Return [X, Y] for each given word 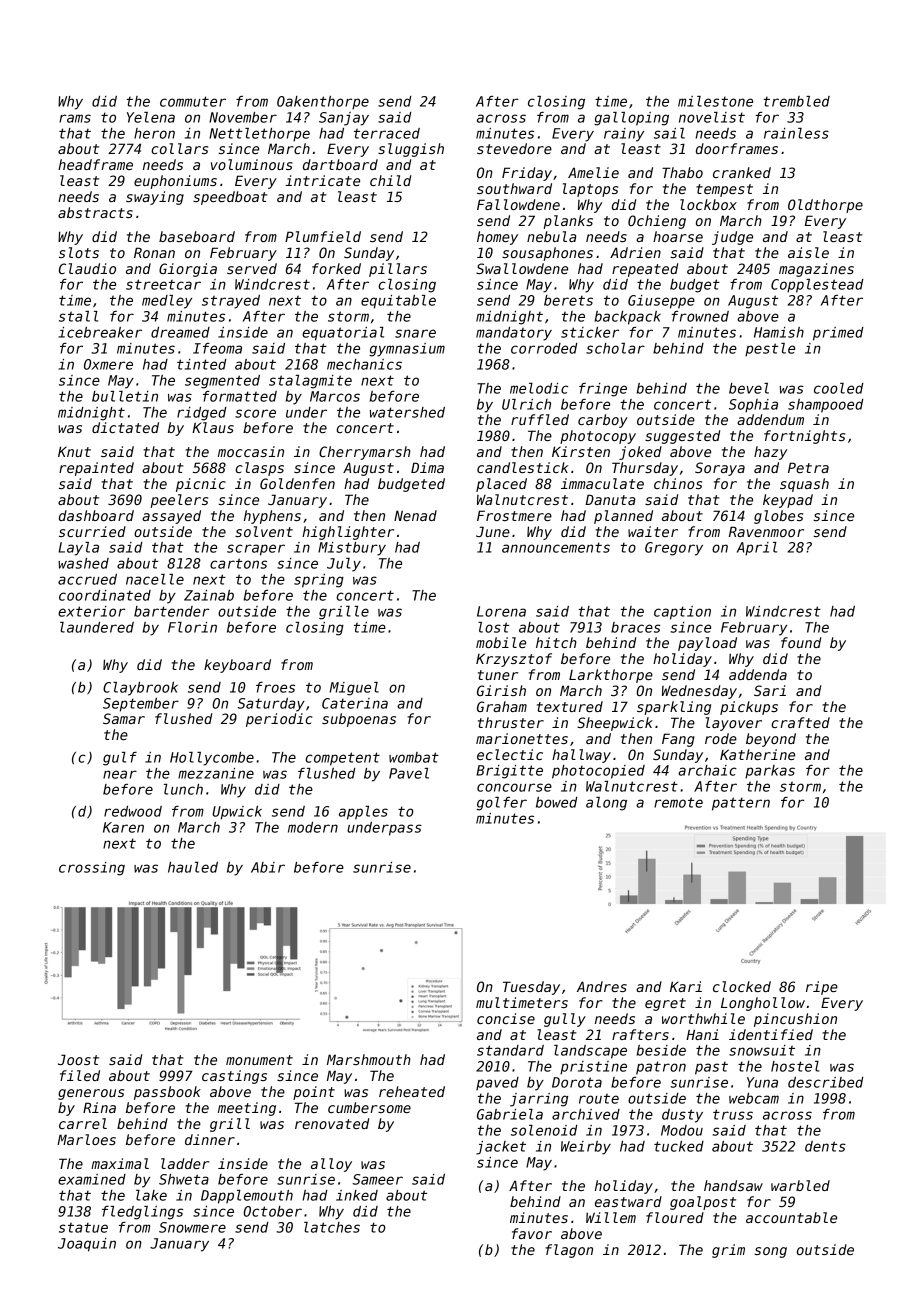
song [770, 1252]
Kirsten [581, 451]
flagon [569, 1251]
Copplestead [817, 286]
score [255, 413]
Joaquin [87, 1245]
